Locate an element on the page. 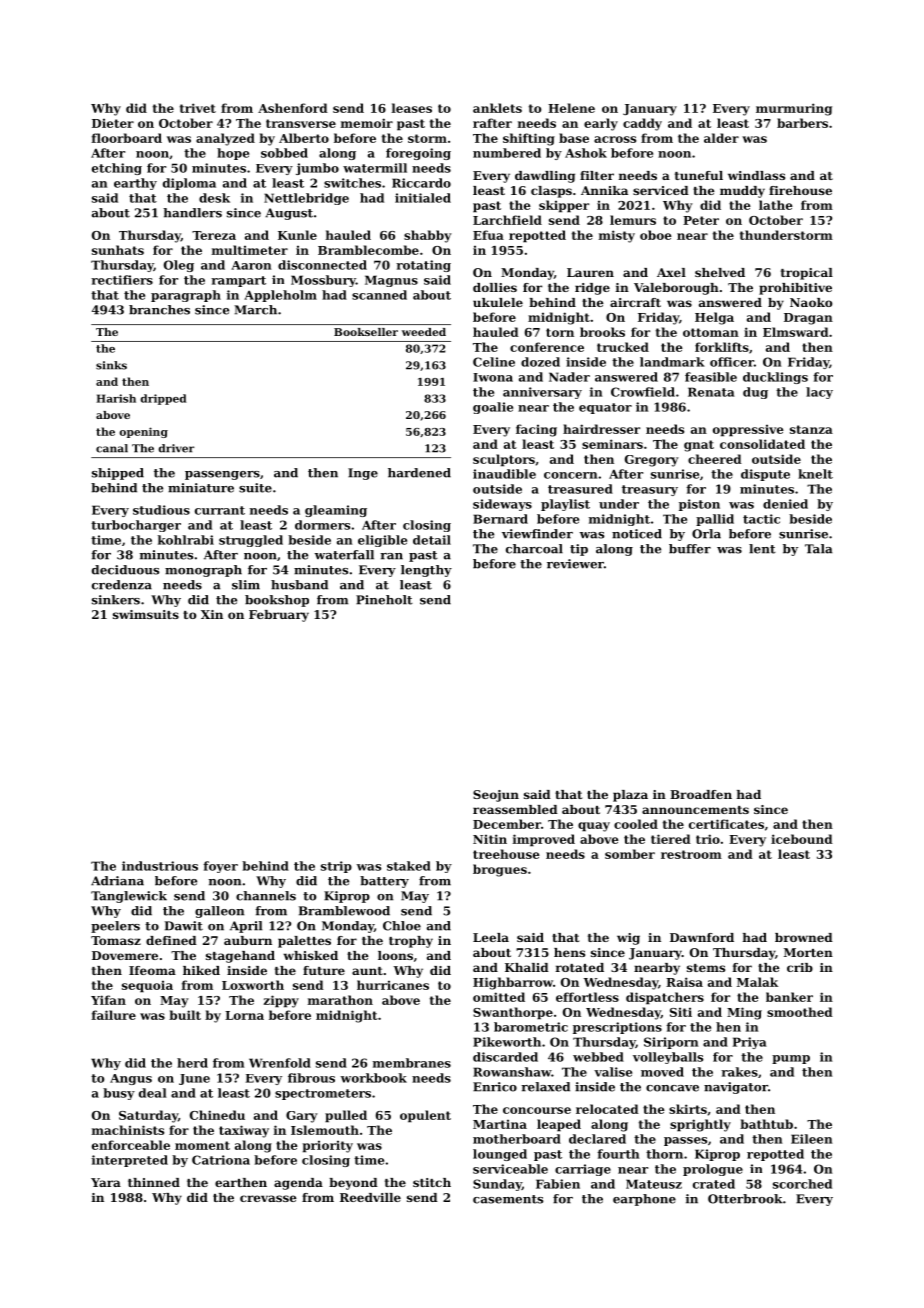 The width and height of the document is (924, 1308). Tomasz is located at coordinates (116, 940).
